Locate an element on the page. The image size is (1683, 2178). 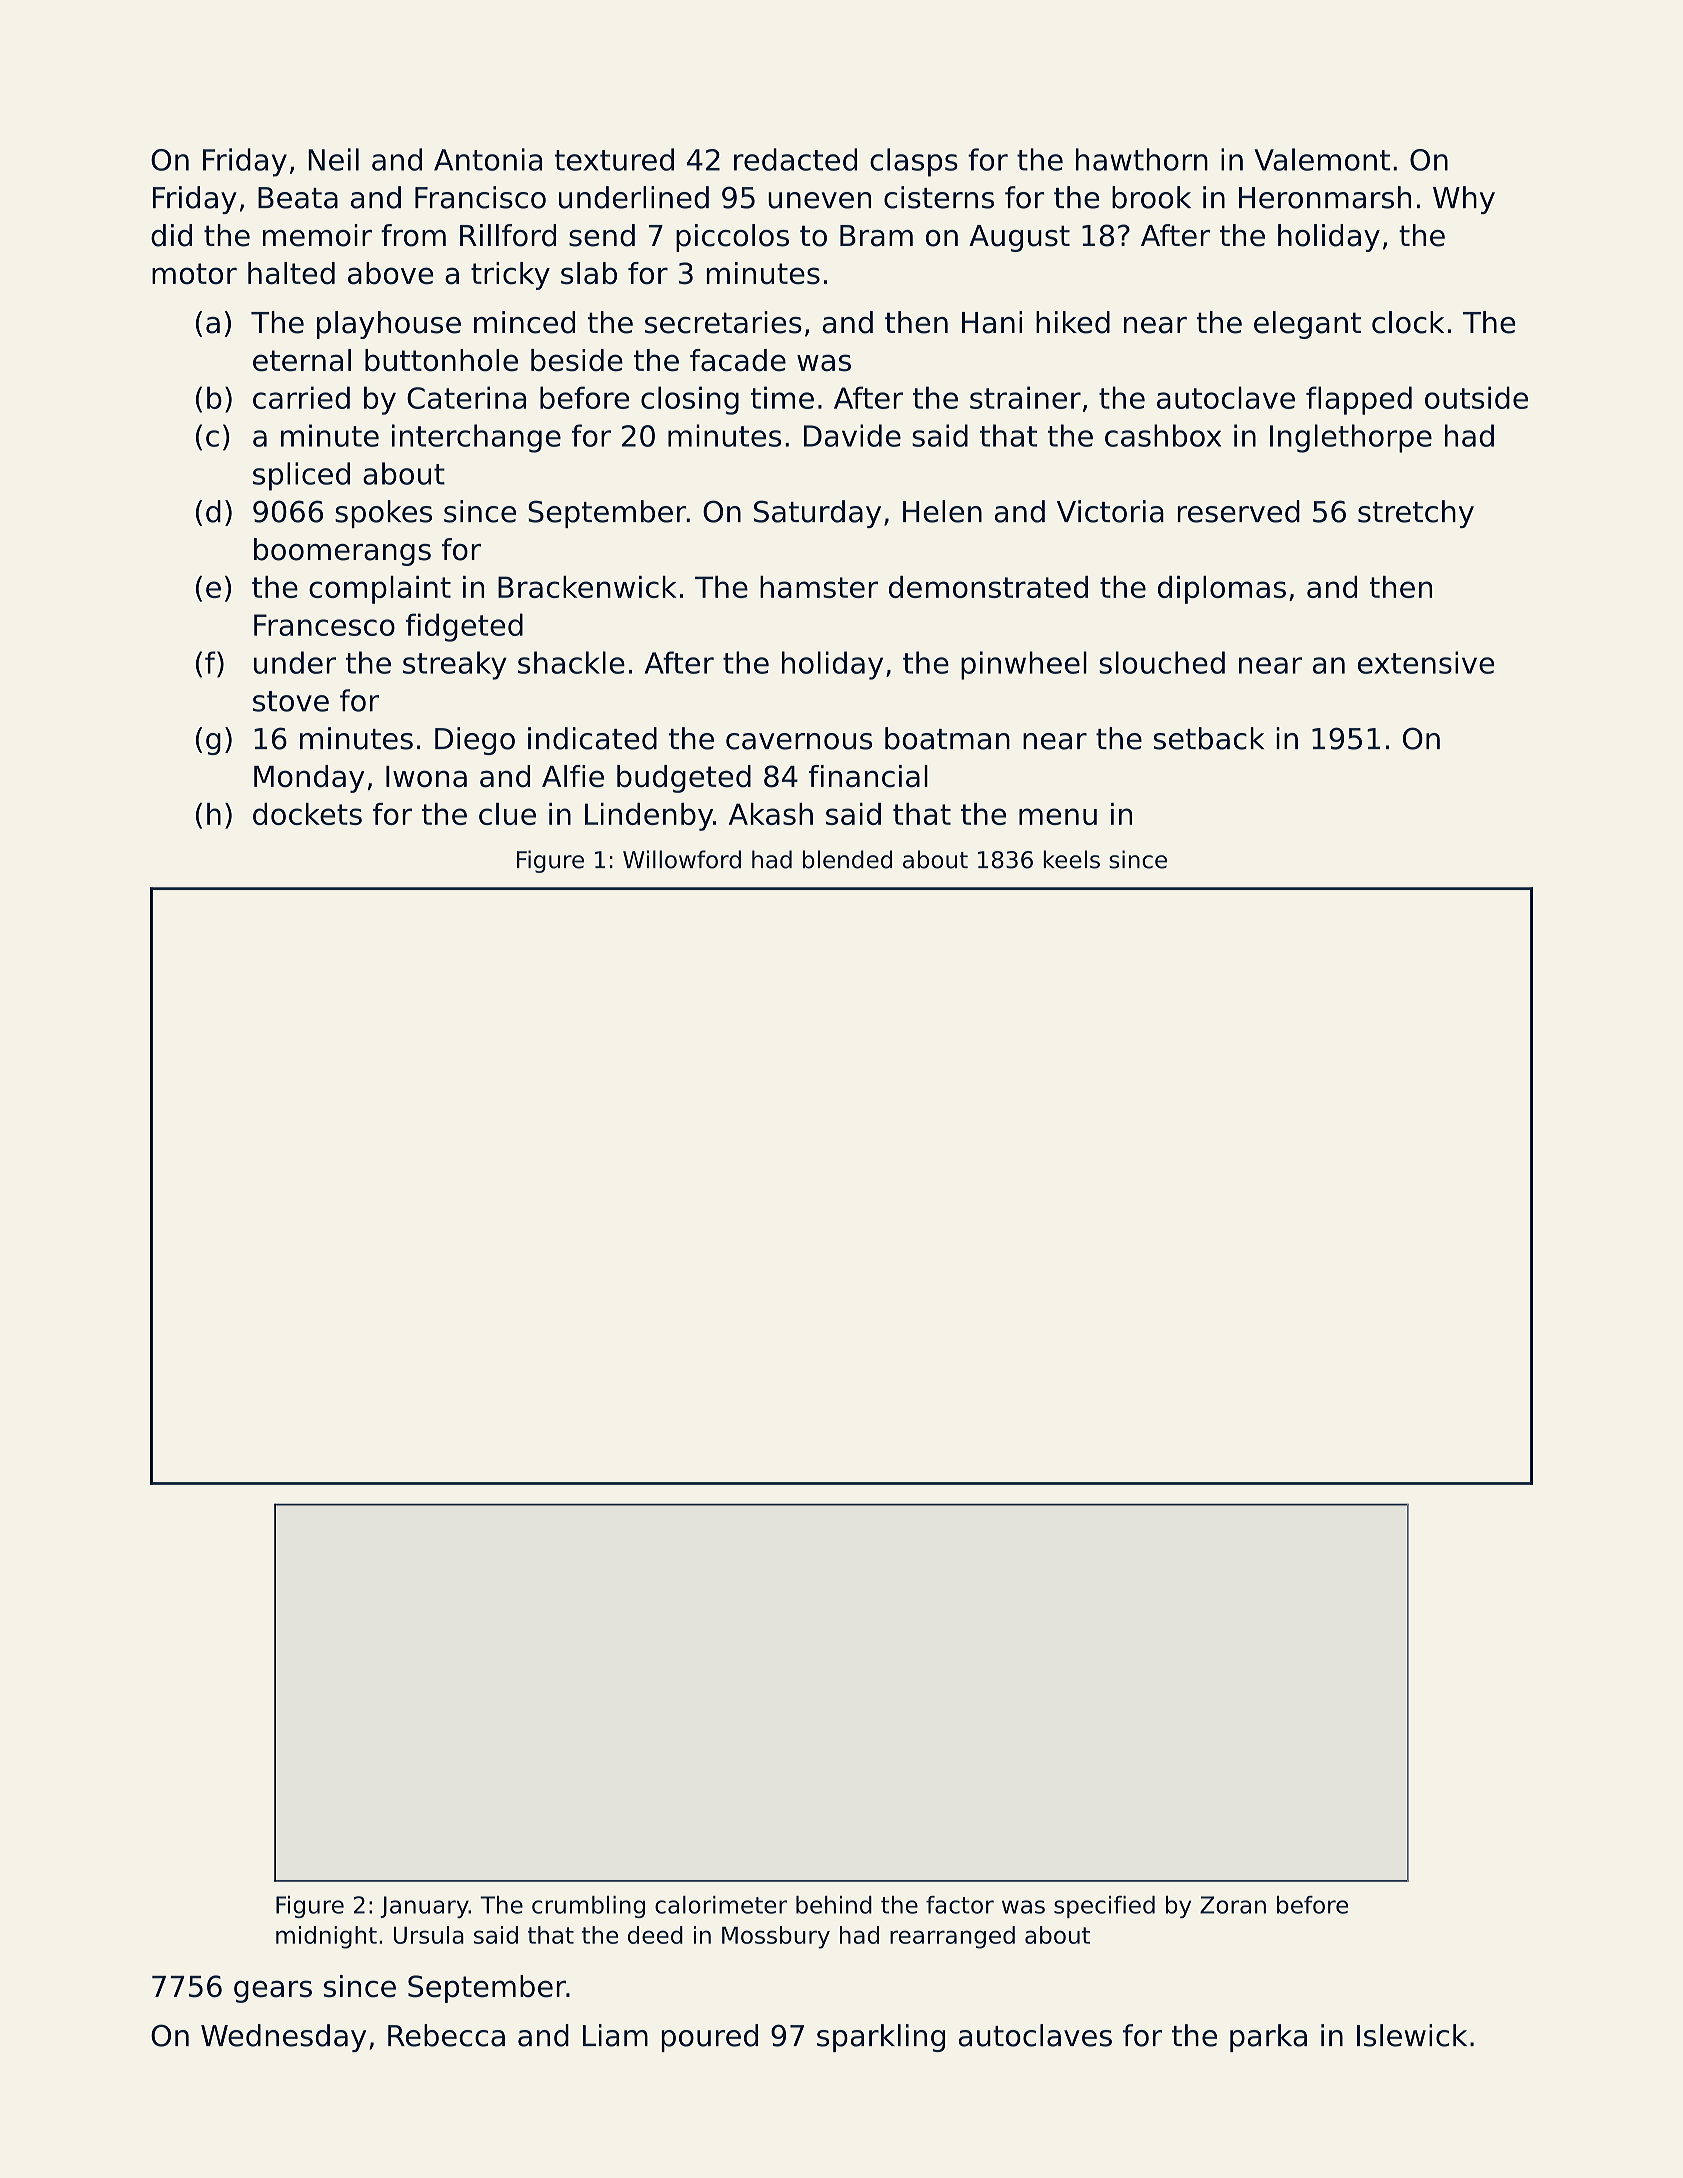
Neil is located at coordinates (333, 159).
